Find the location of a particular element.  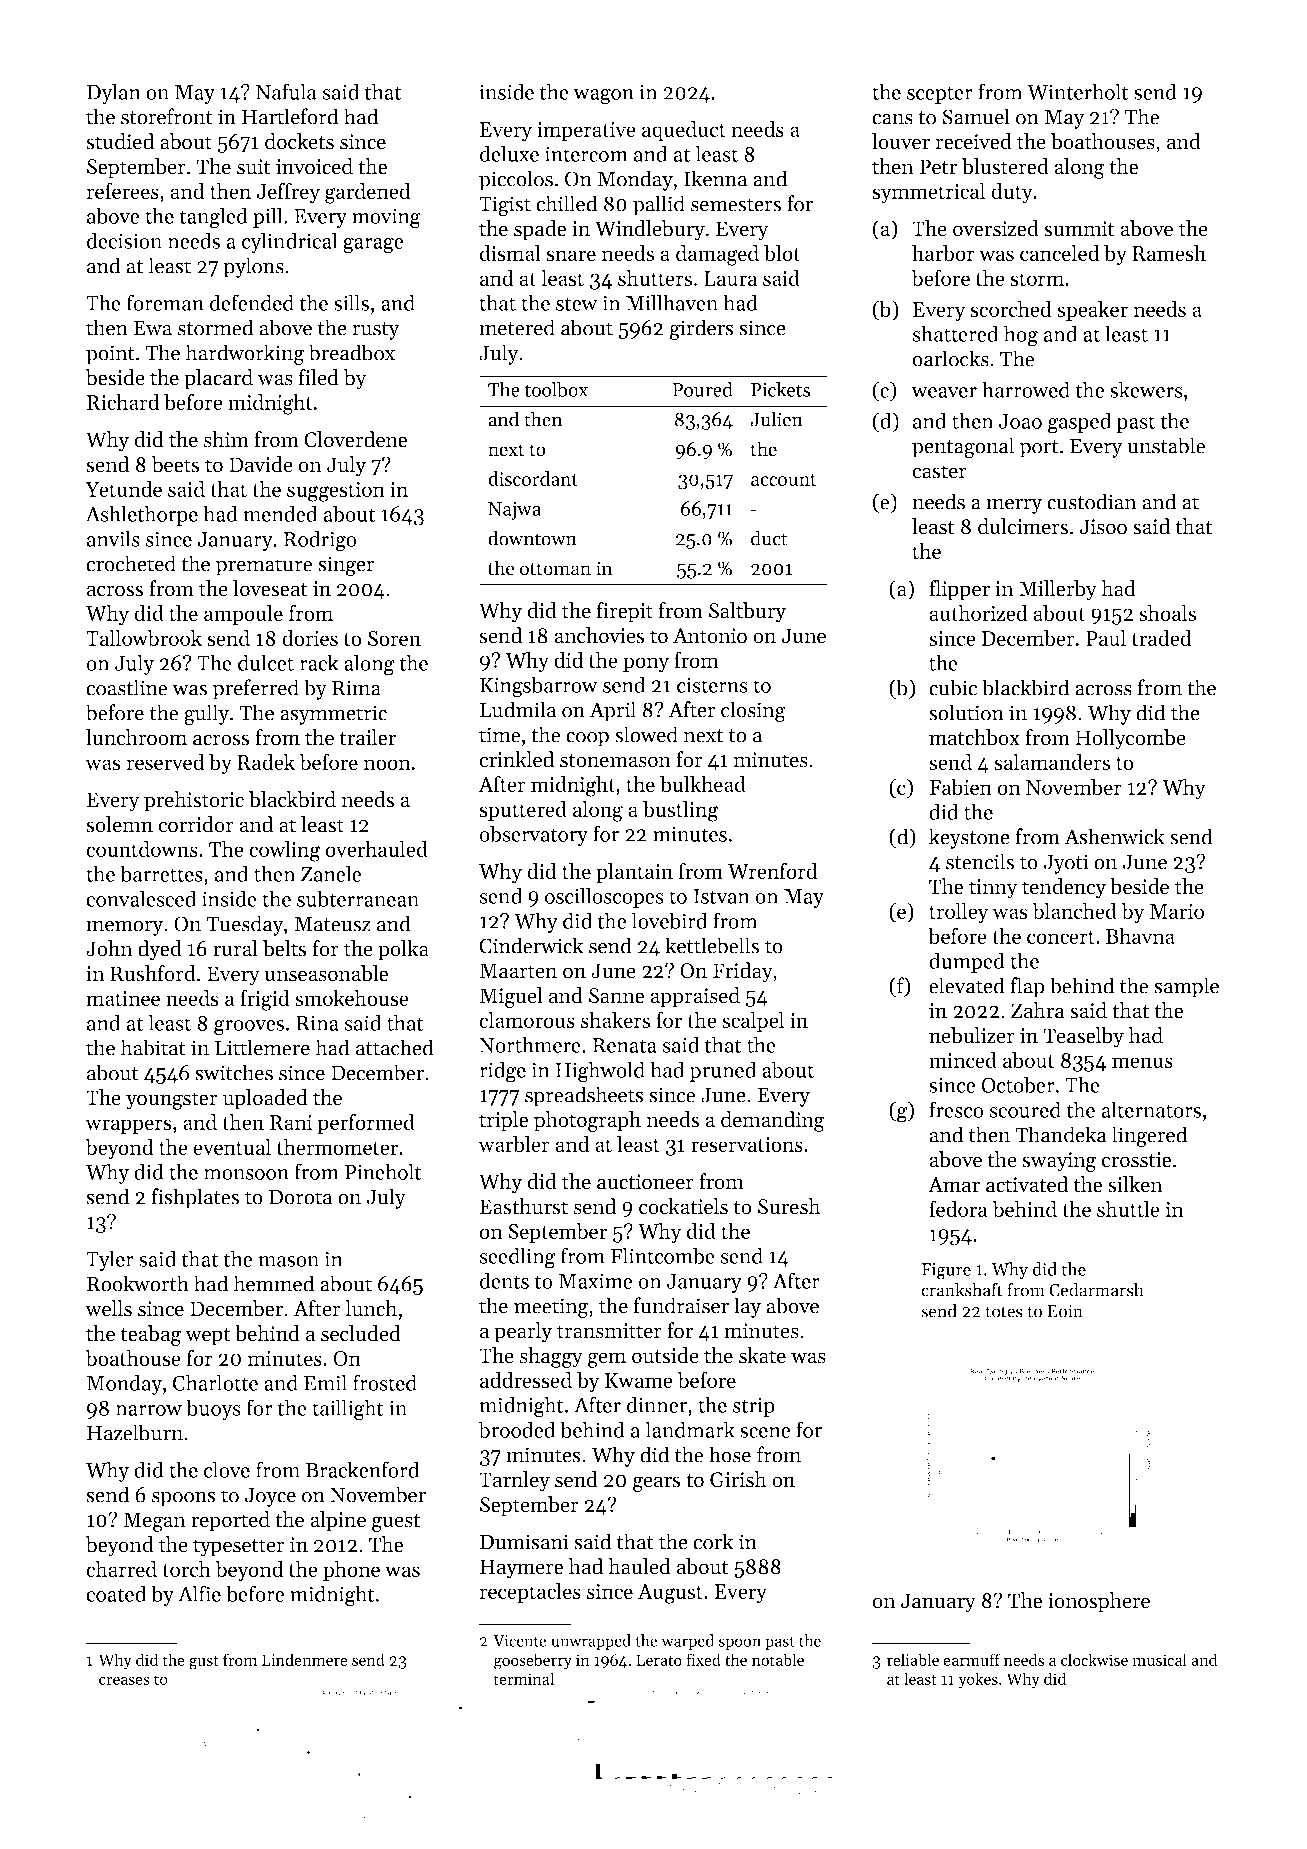

seedling is located at coordinates (517, 1258).
